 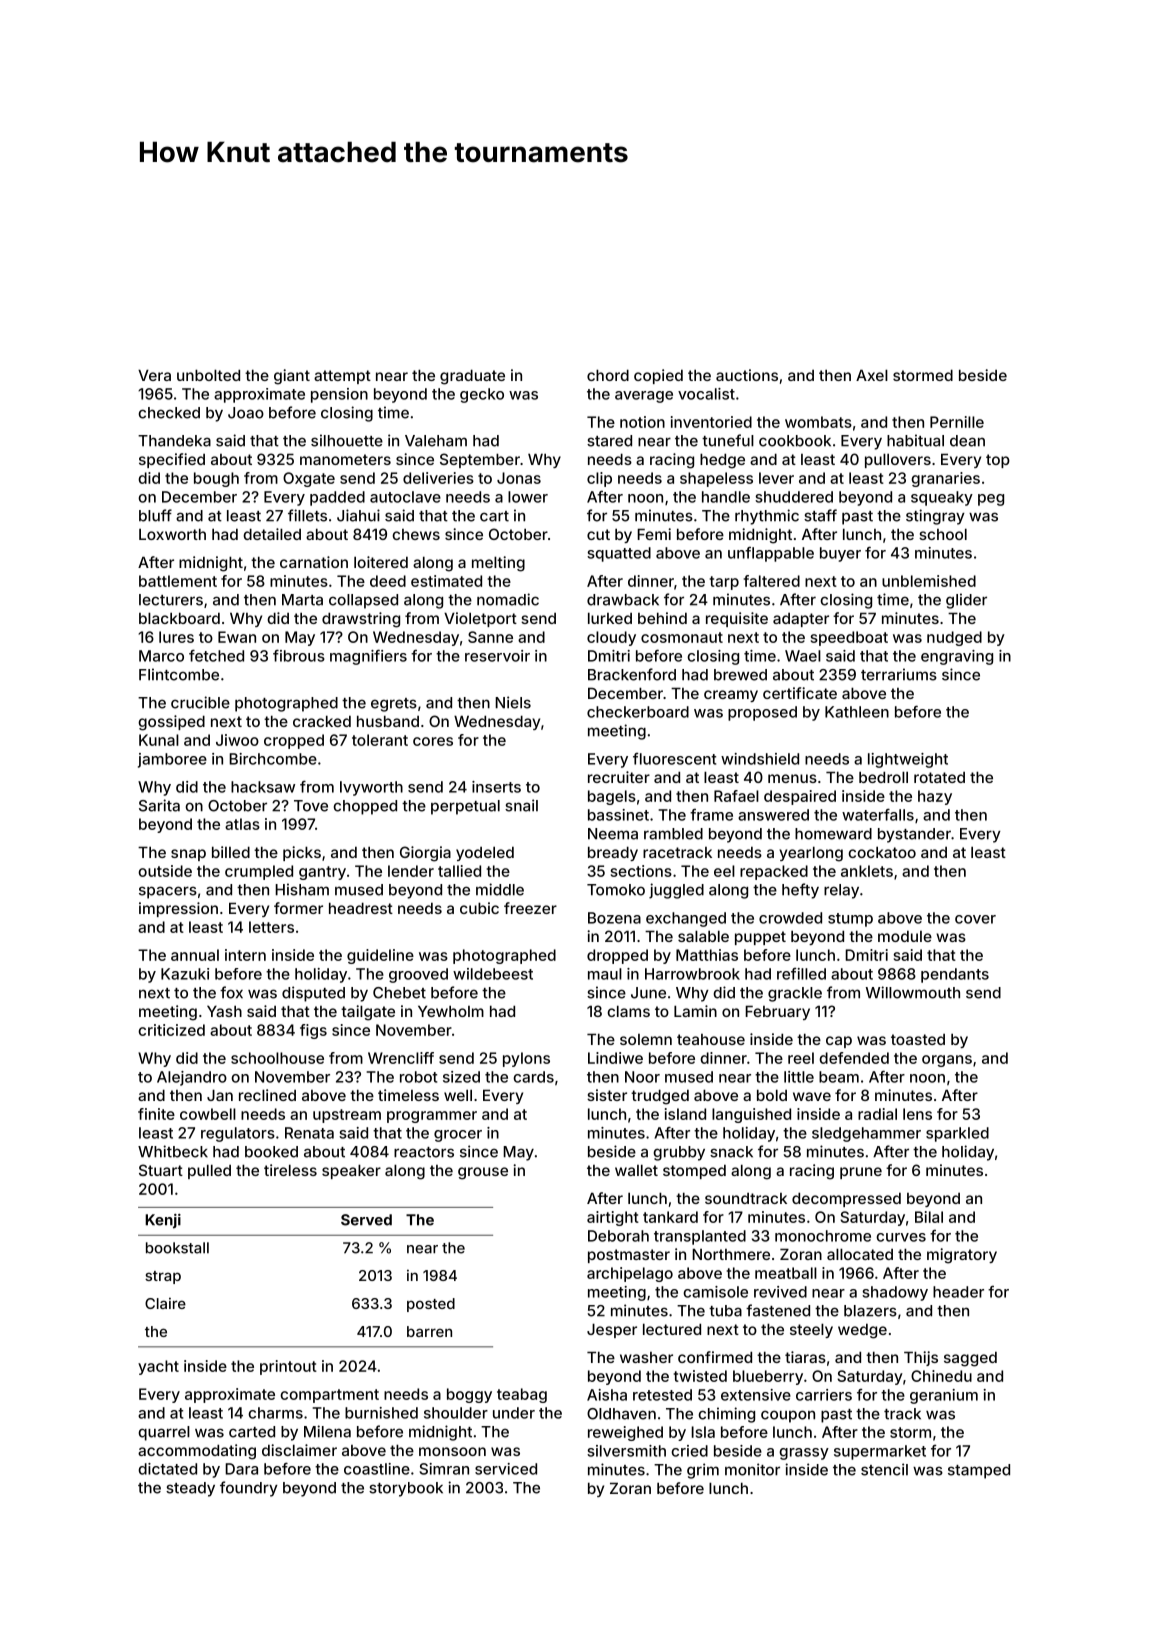 I want to click on strap, so click(x=163, y=1277).
